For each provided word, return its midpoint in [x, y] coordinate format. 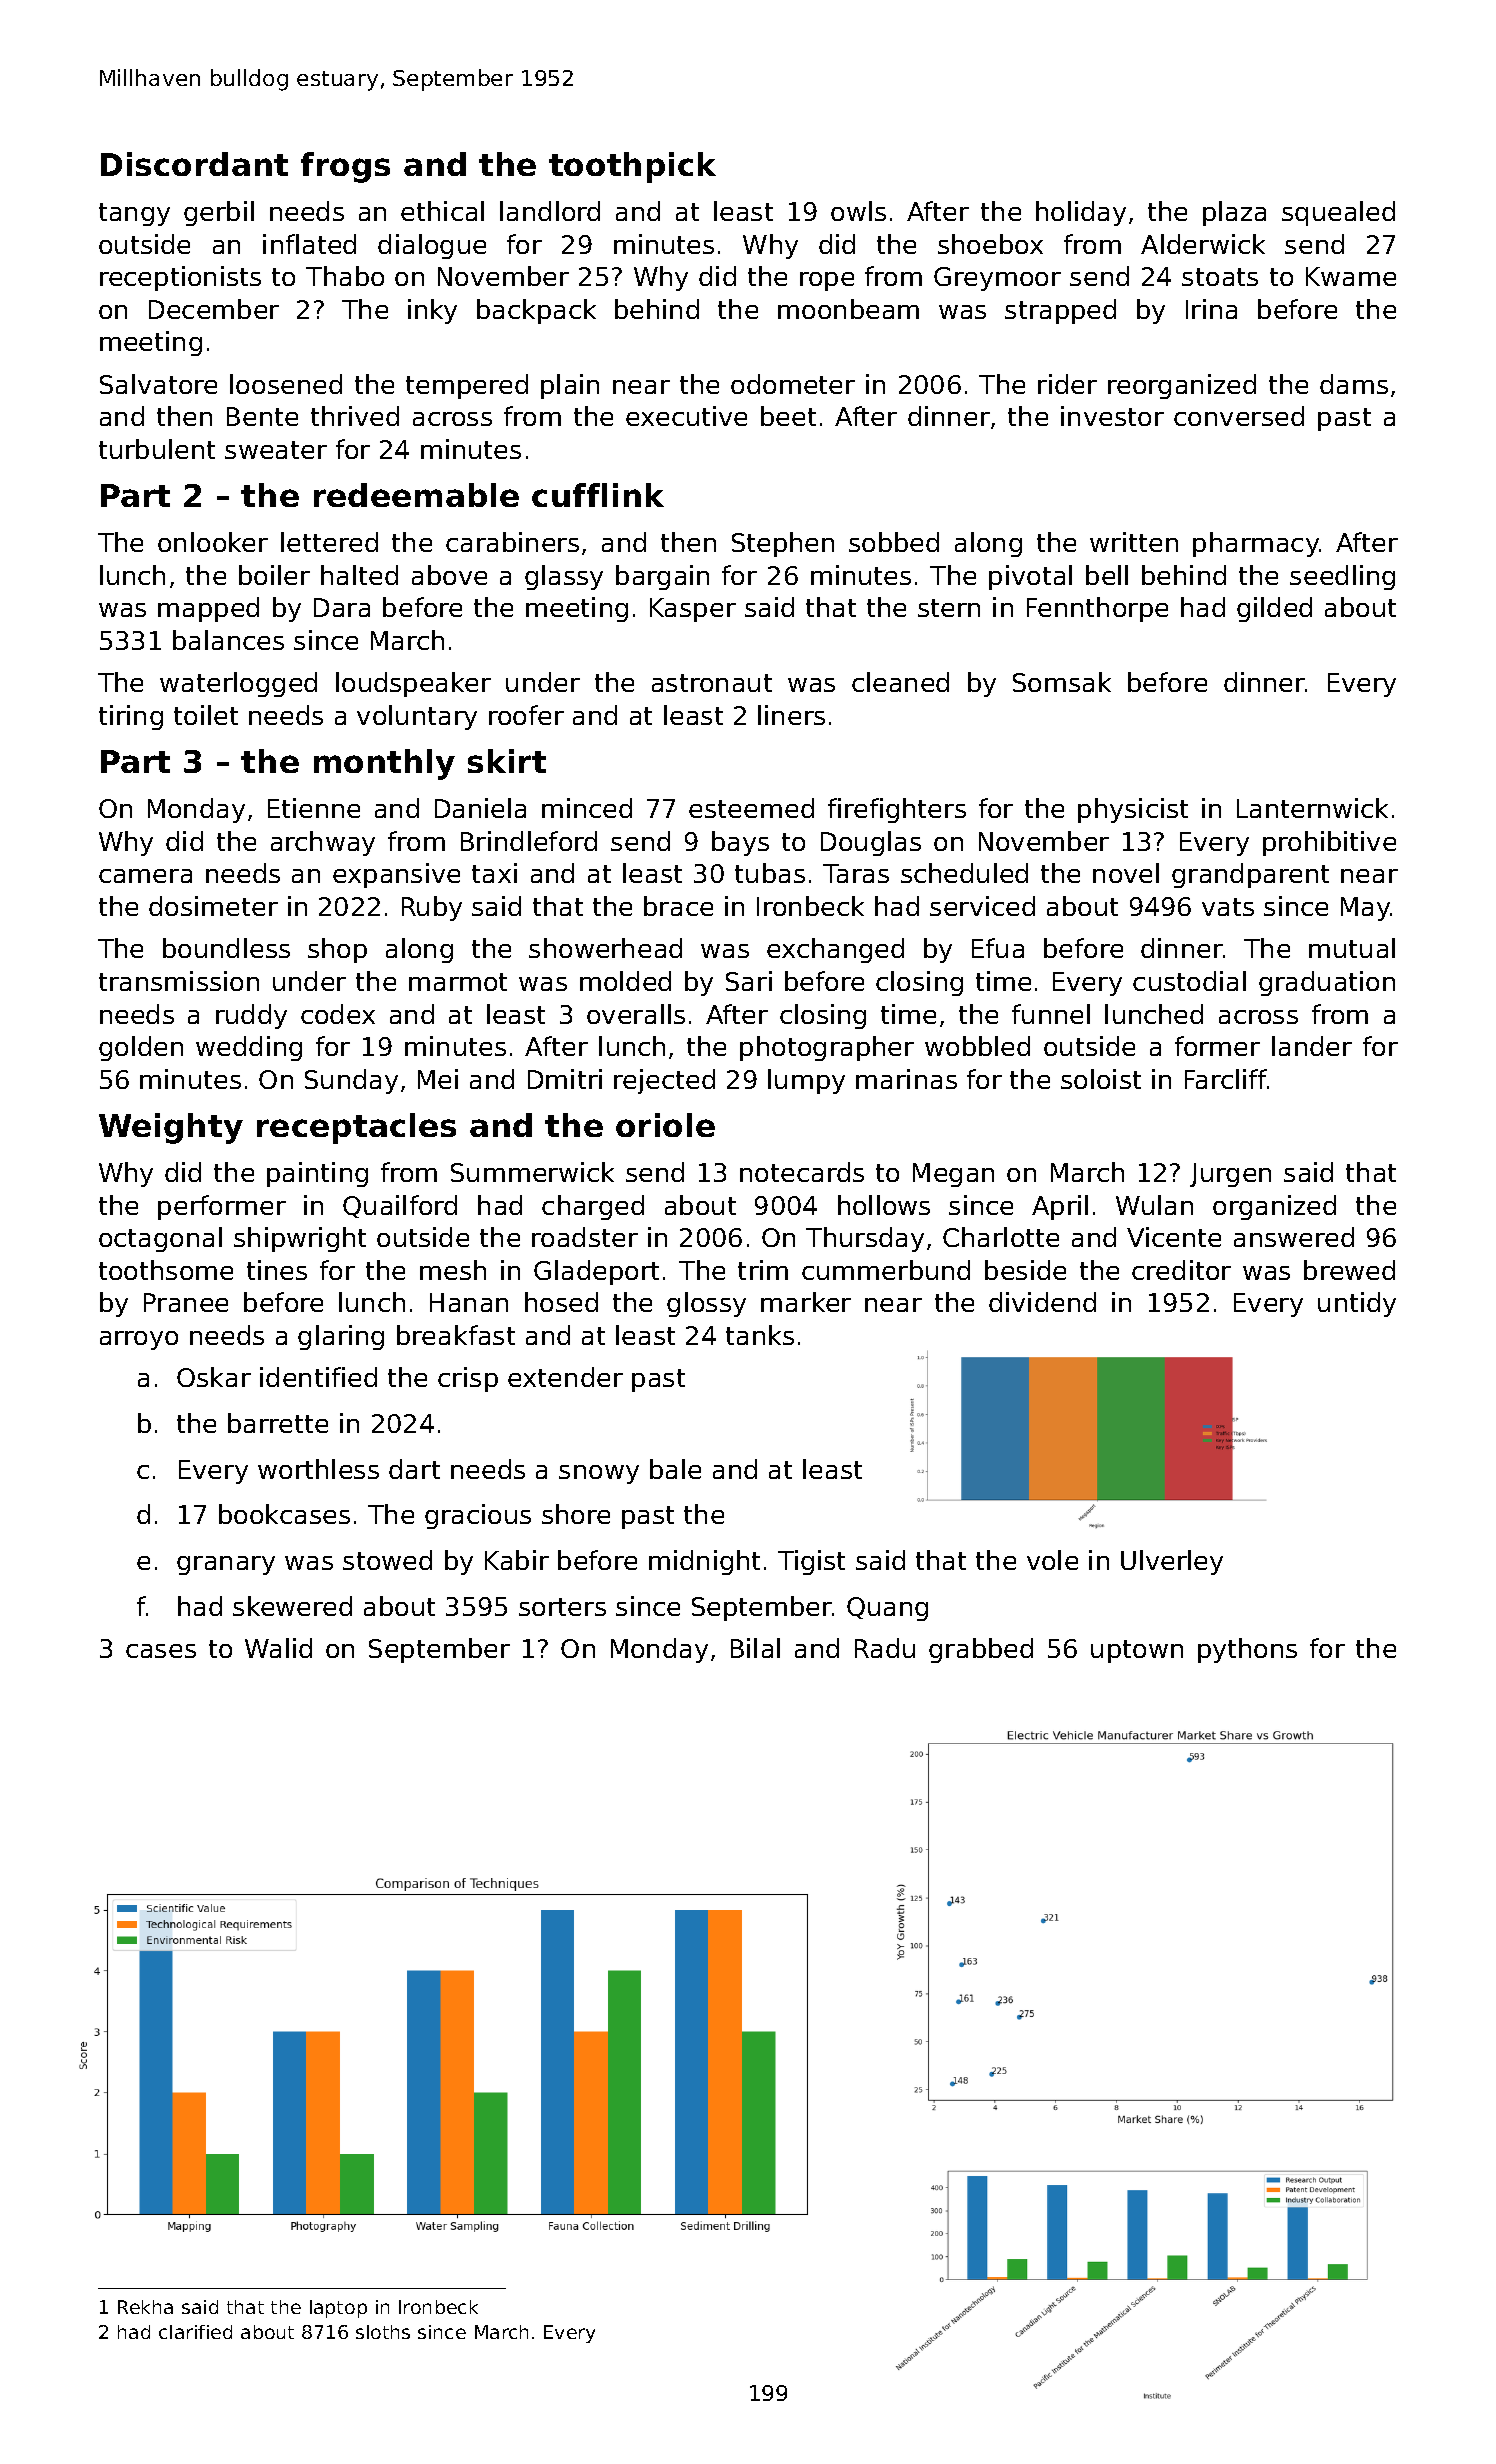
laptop [338, 2309]
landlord [550, 211]
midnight [704, 1562]
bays [740, 843]
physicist [1133, 810]
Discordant [194, 164]
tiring [131, 717]
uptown [1137, 1651]
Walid [278, 1648]
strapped [1060, 311]
